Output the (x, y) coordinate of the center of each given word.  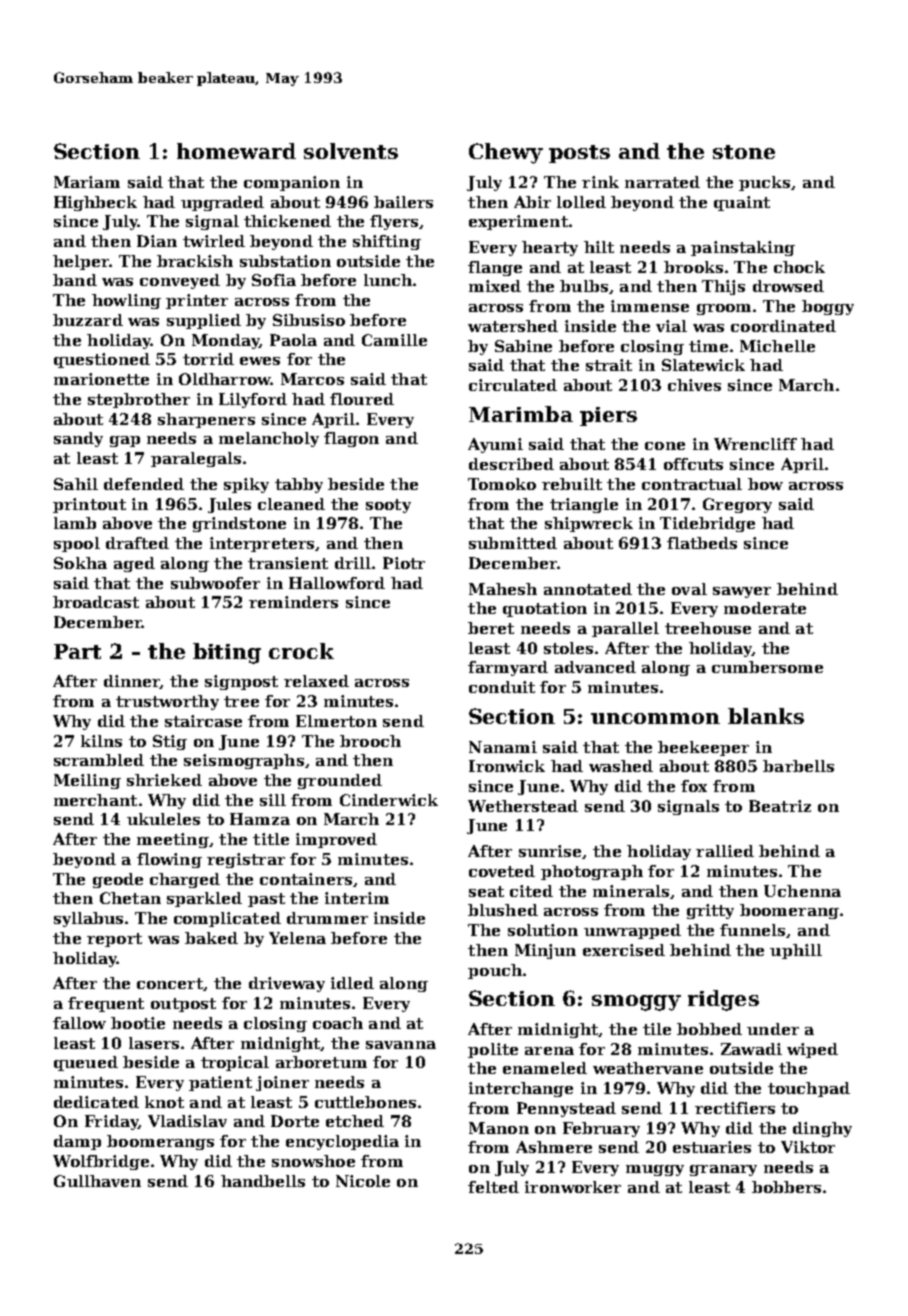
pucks (764, 183)
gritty (710, 911)
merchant (95, 800)
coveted (502, 871)
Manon (499, 1128)
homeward (236, 151)
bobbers (786, 1187)
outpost (183, 1005)
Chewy (506, 153)
